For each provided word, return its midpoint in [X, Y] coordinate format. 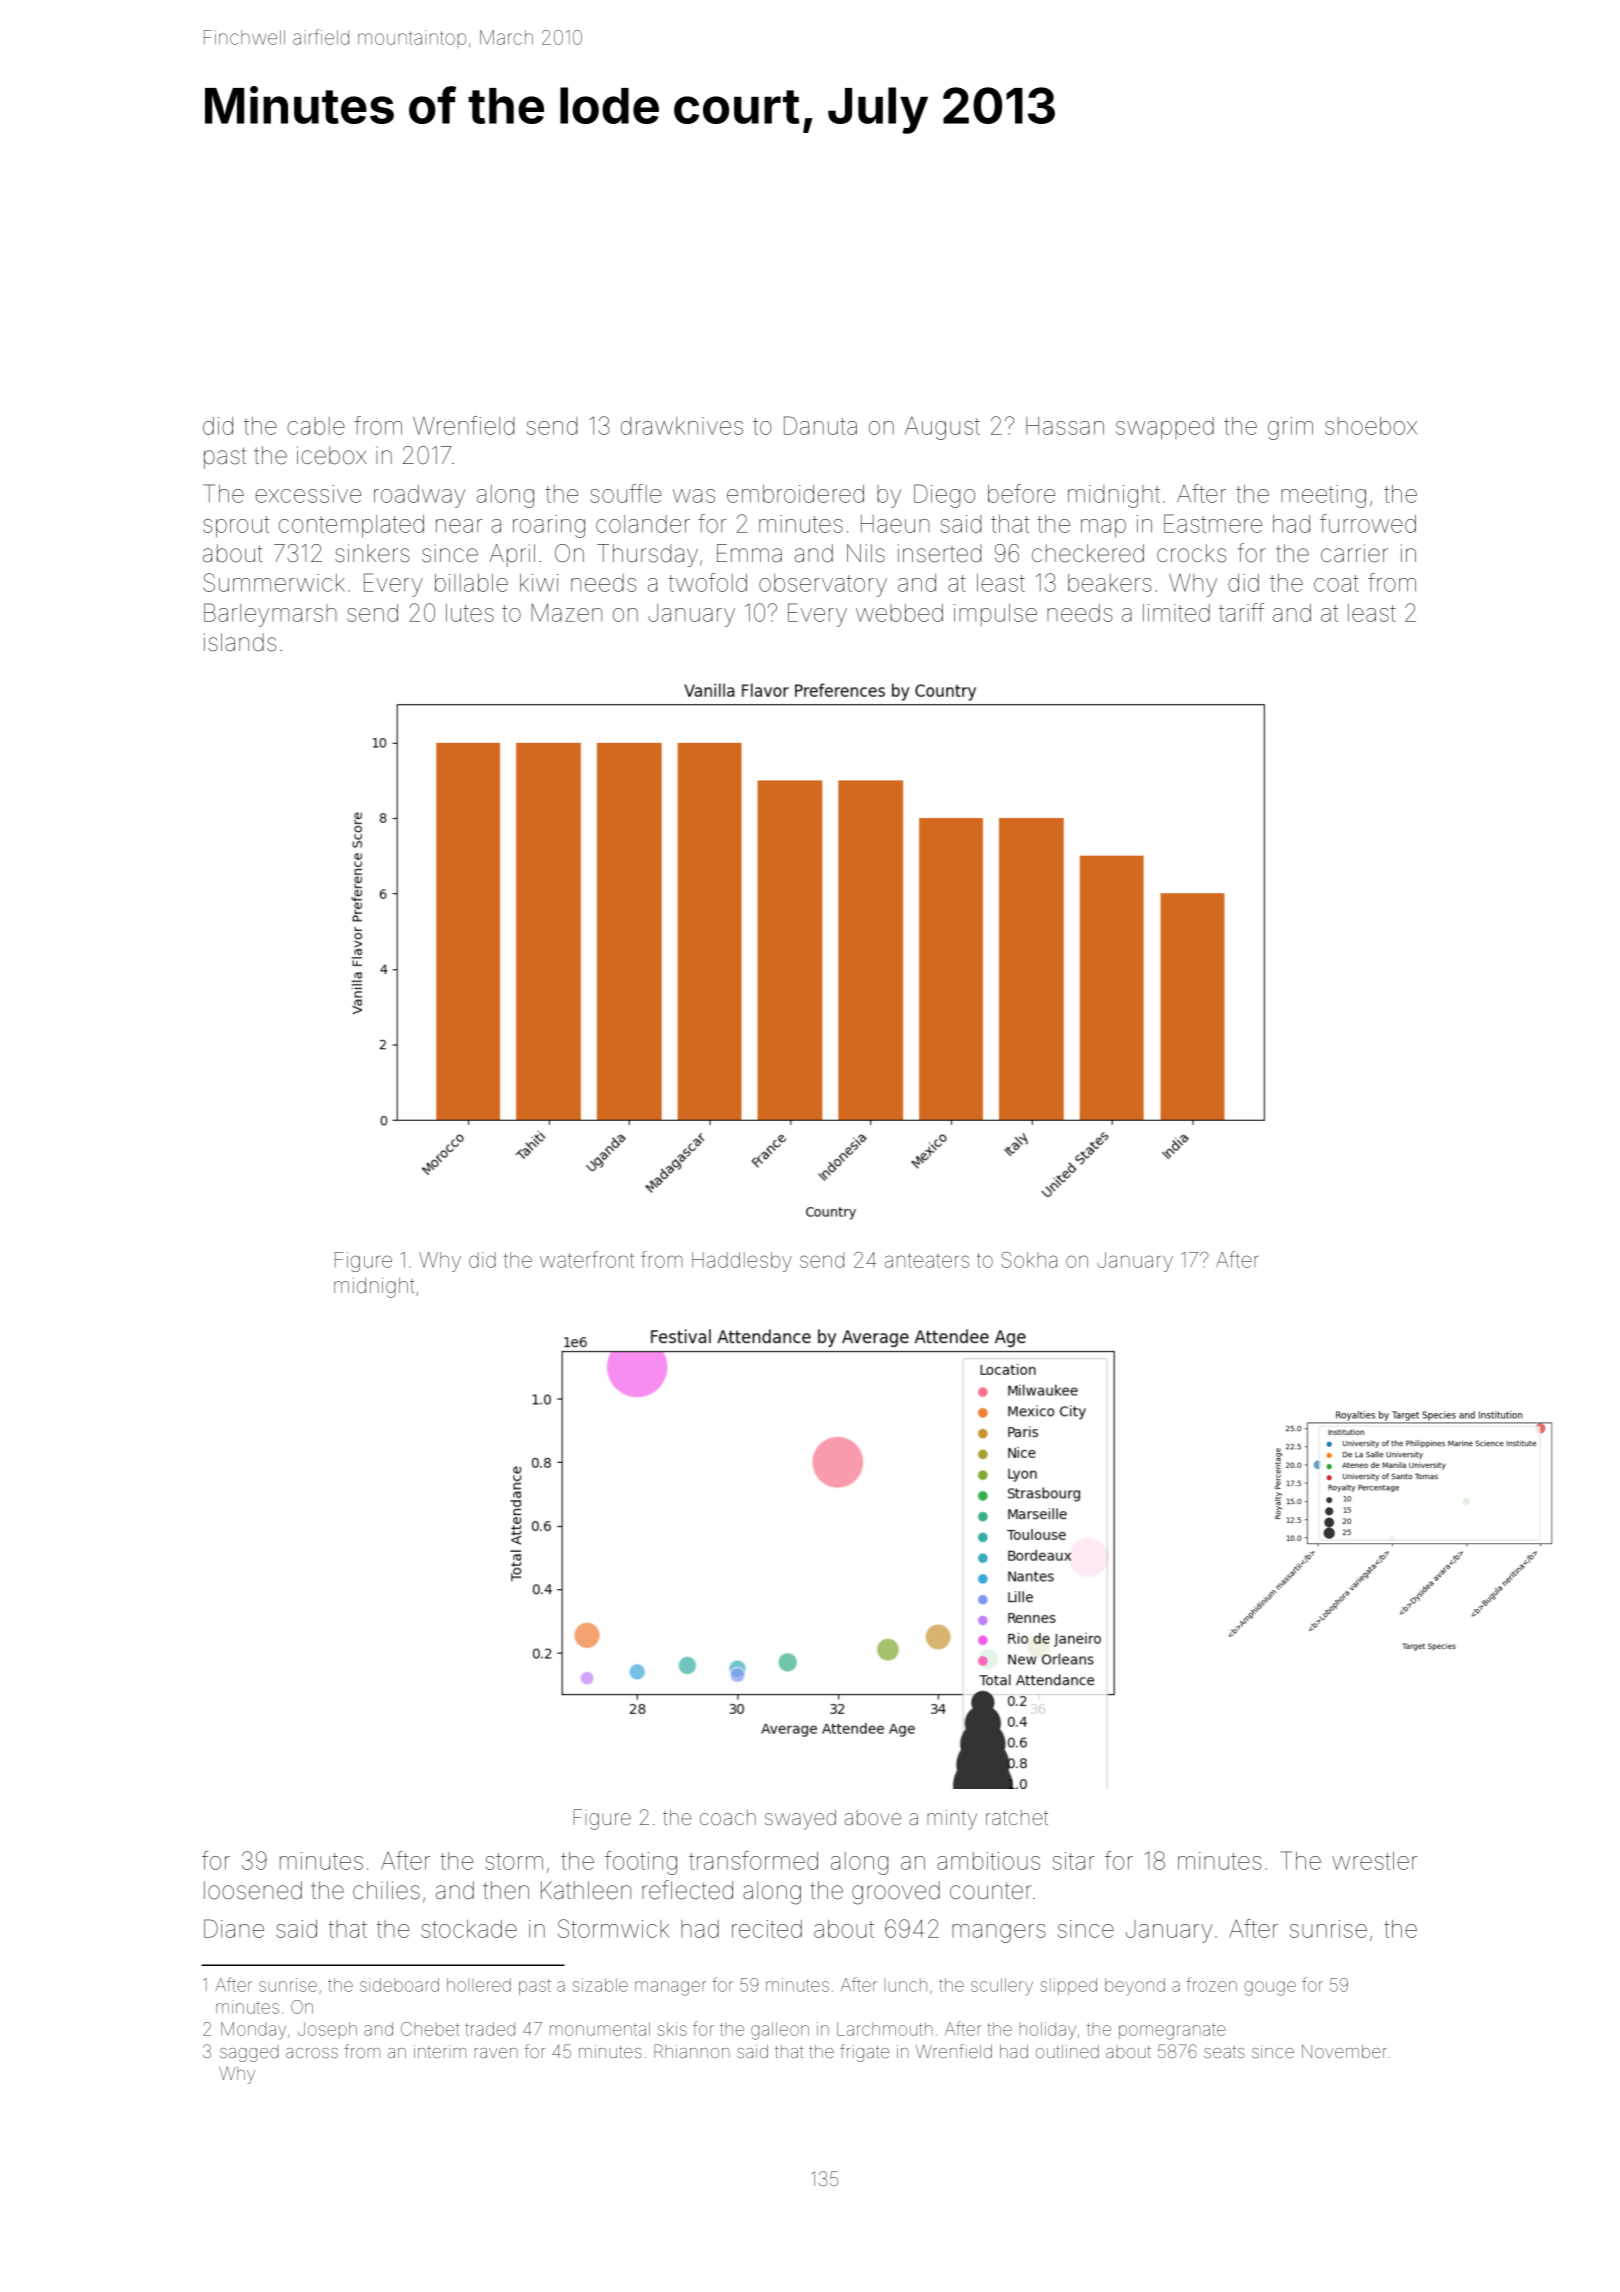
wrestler [1374, 1861]
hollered [479, 1985]
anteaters [927, 1260]
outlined [1067, 2051]
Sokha [1029, 1260]
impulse [995, 615]
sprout [236, 527]
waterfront [587, 1259]
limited [1176, 613]
